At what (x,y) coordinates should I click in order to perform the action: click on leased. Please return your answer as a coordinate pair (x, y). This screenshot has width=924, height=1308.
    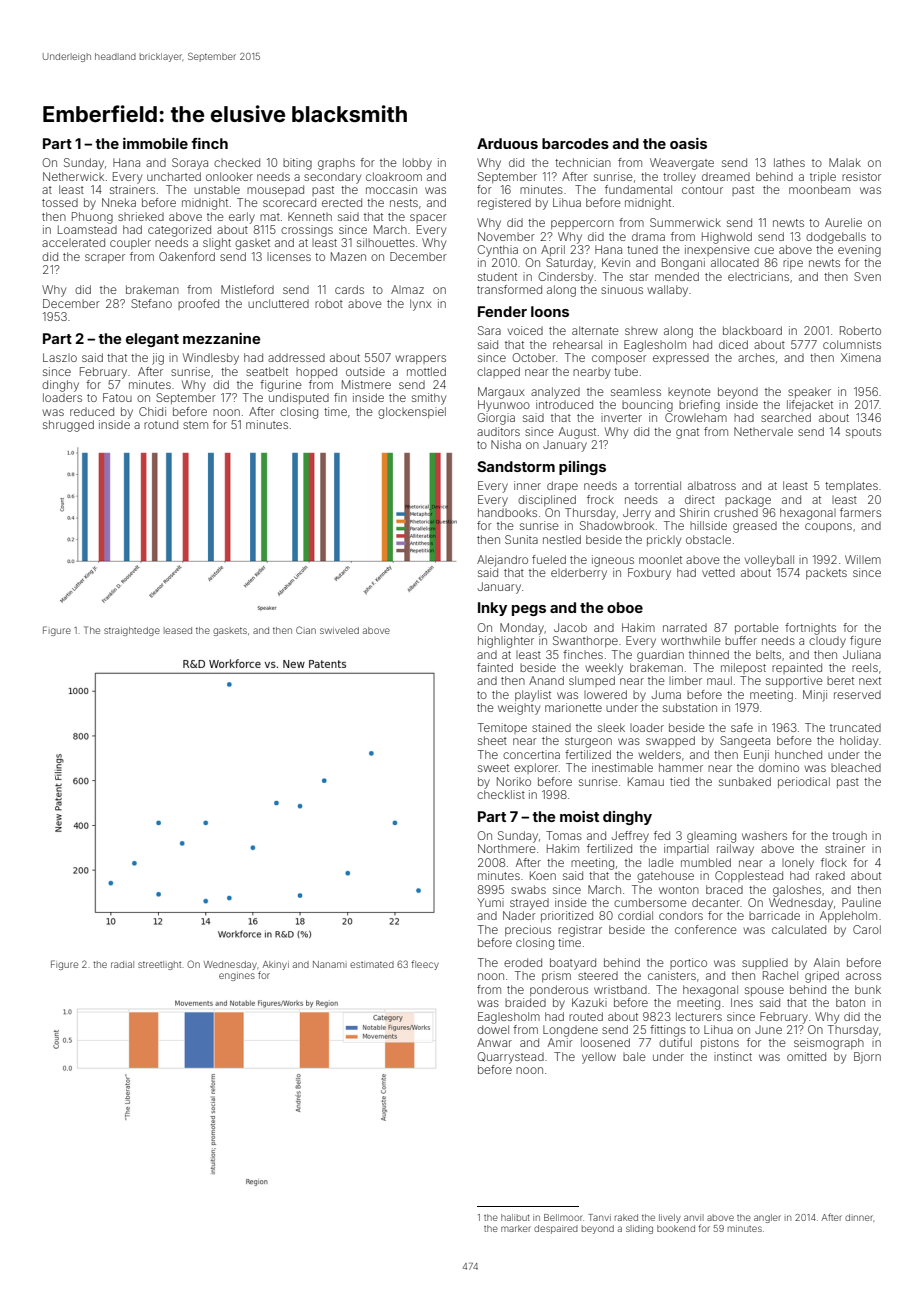
    Looking at the image, I should click on (178, 630).
